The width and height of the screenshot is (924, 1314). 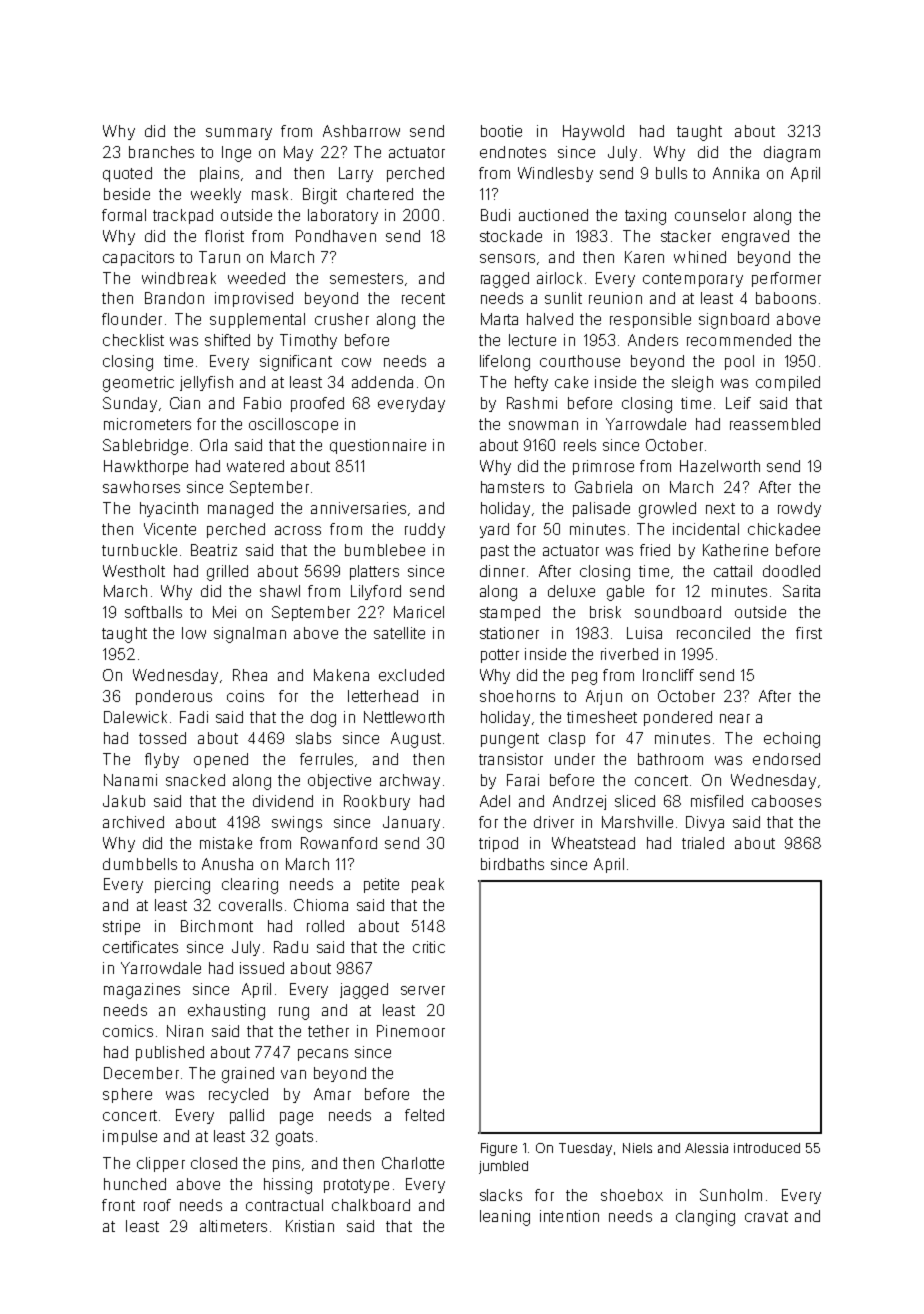 I want to click on yard, so click(x=494, y=530).
